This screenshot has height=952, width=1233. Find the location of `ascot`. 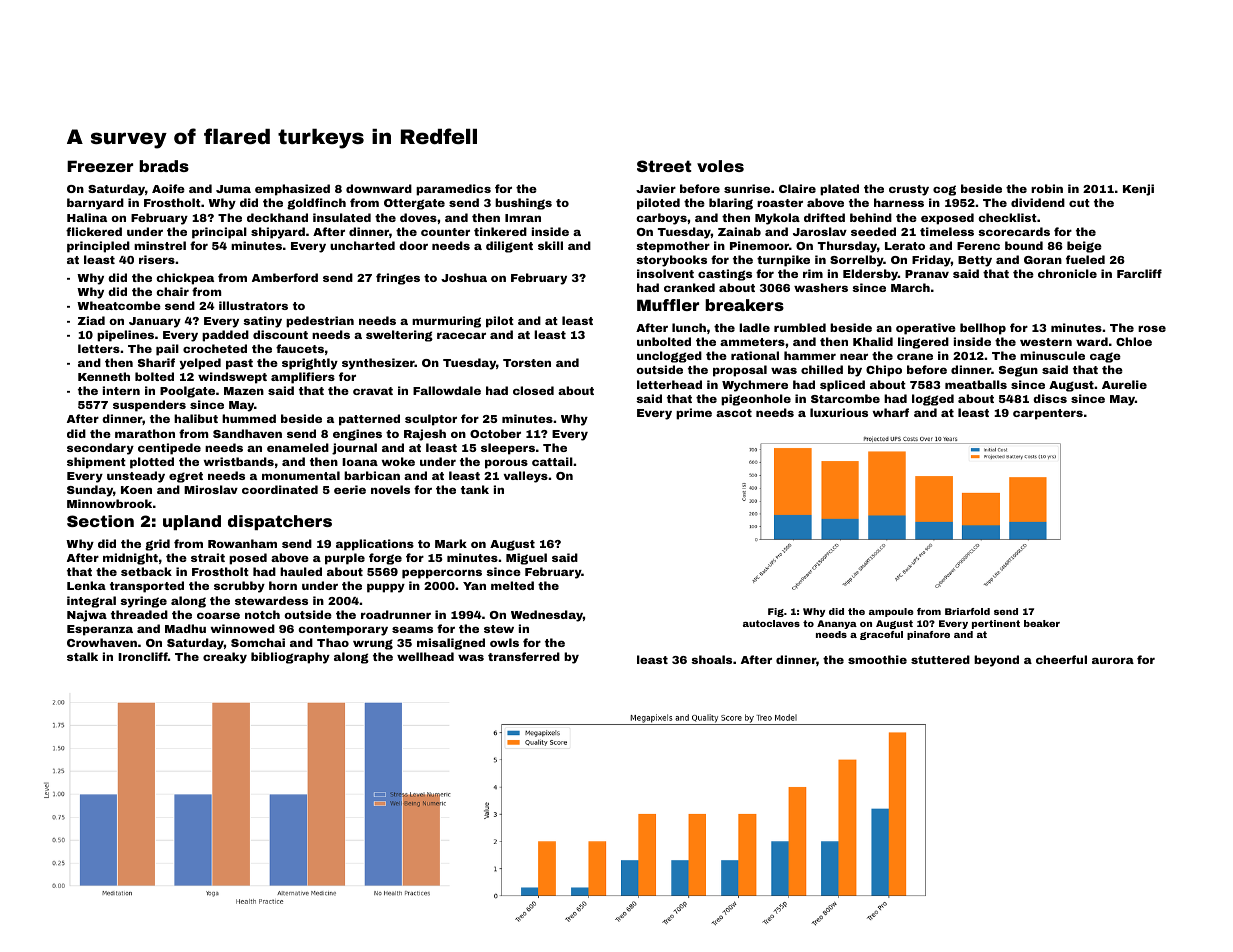

ascot is located at coordinates (734, 413).
